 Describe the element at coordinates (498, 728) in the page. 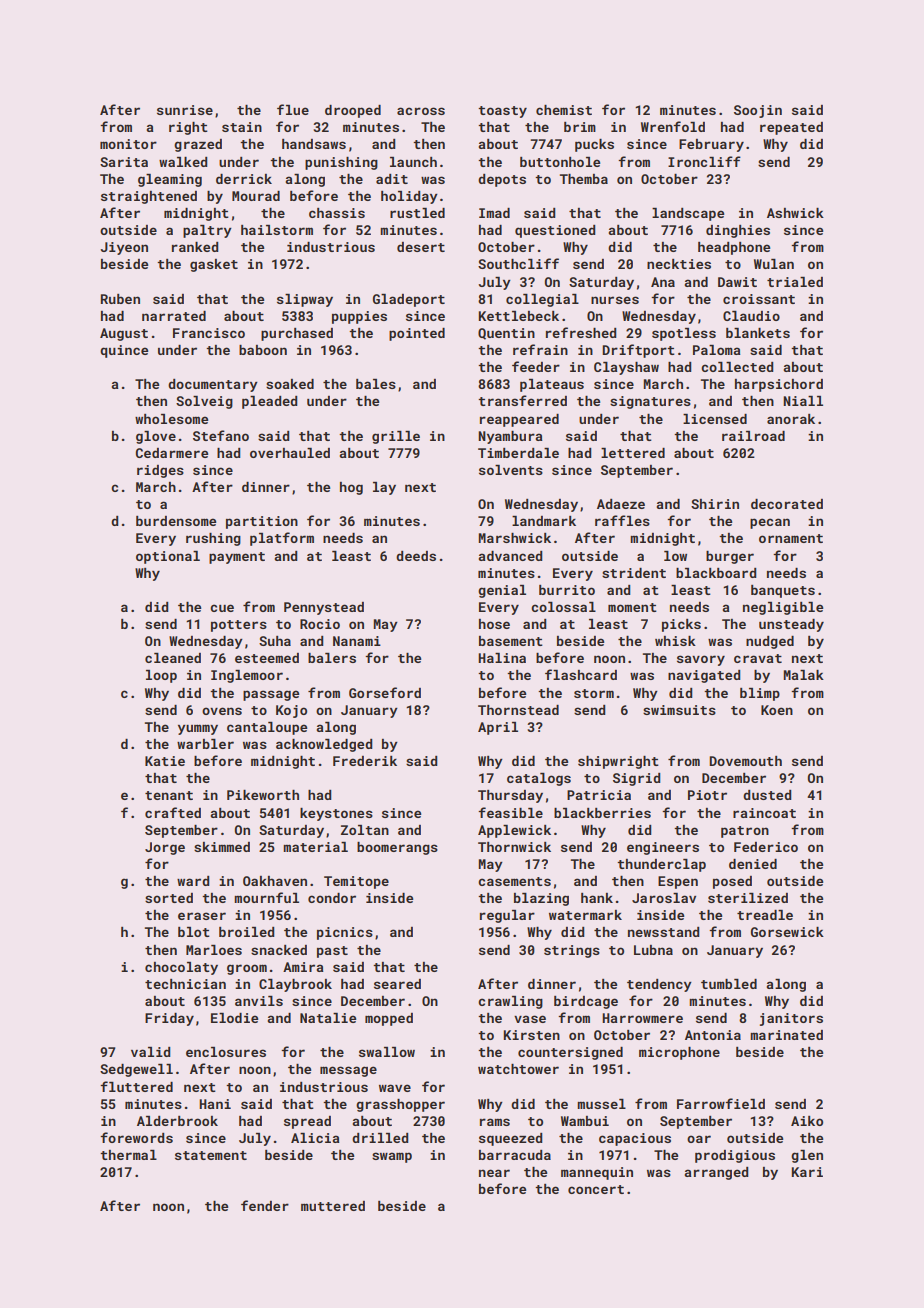

I see `April` at that location.
